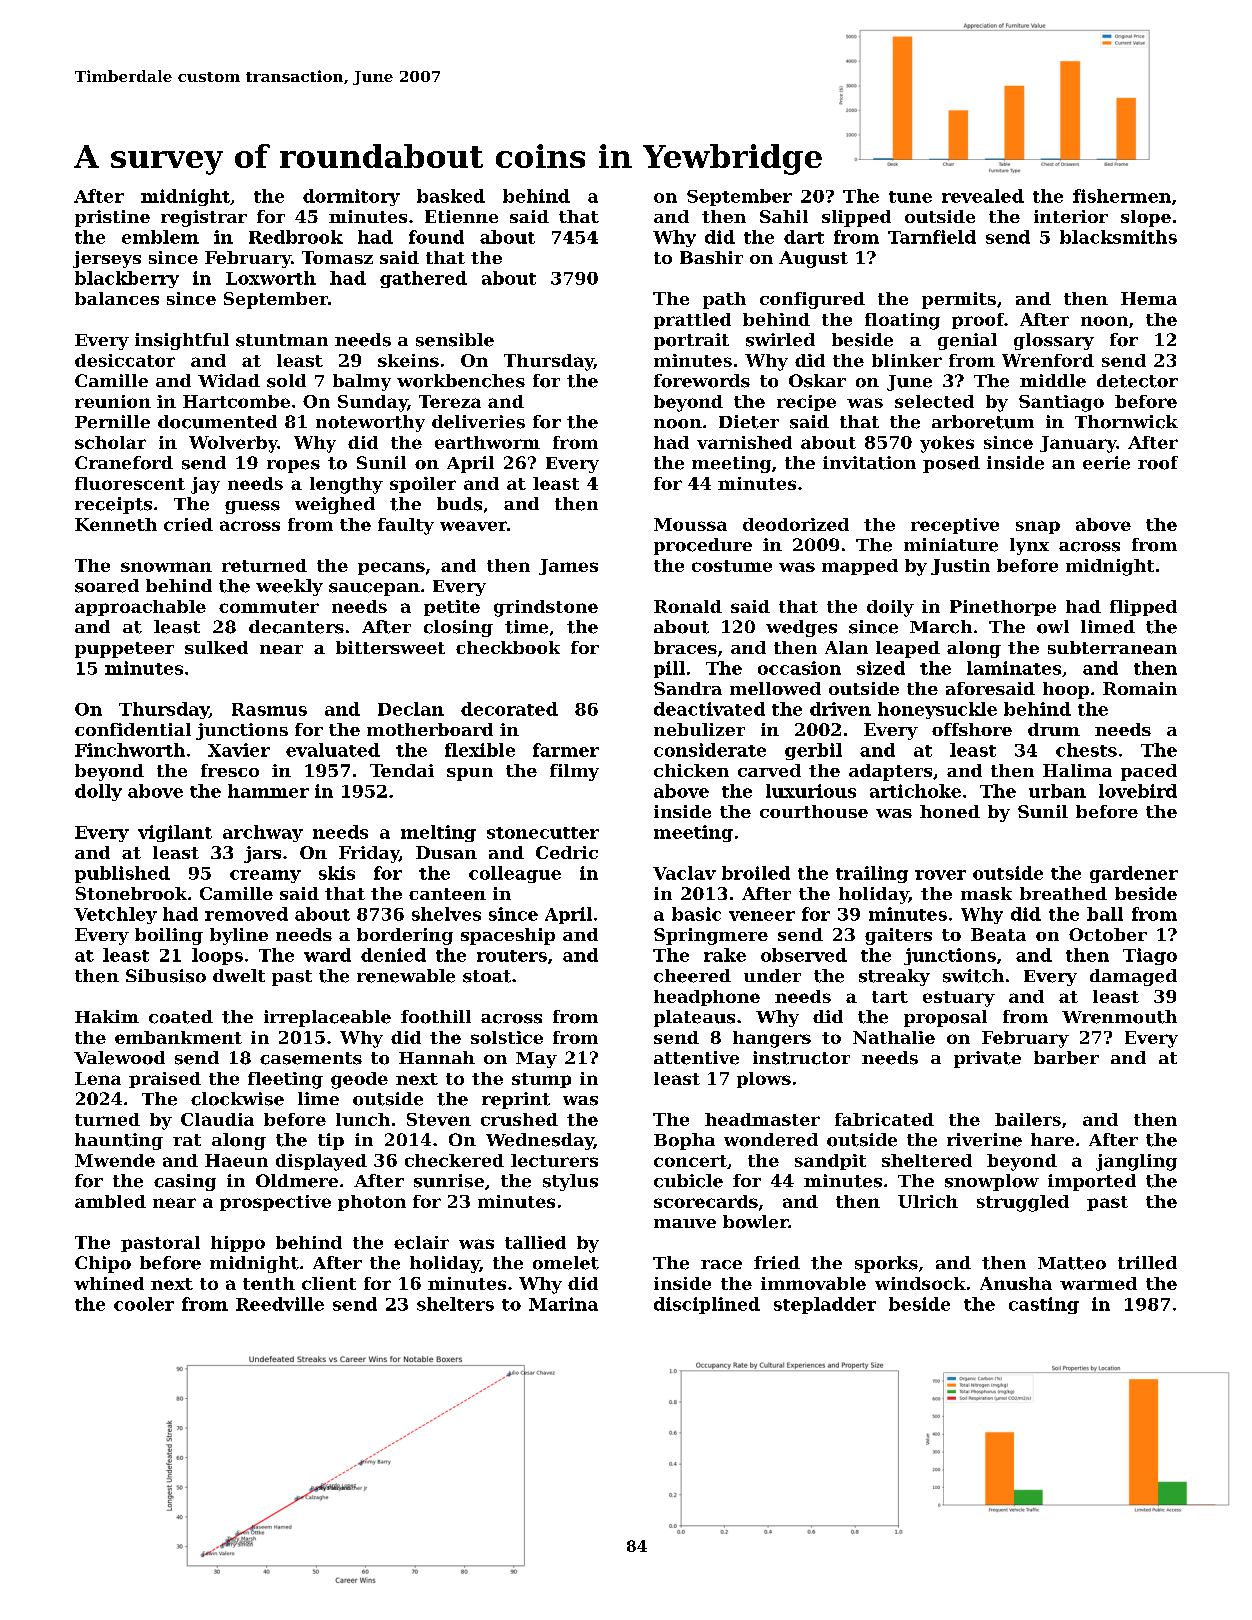  What do you see at coordinates (311, 1058) in the screenshot?
I see `casements` at bounding box center [311, 1058].
